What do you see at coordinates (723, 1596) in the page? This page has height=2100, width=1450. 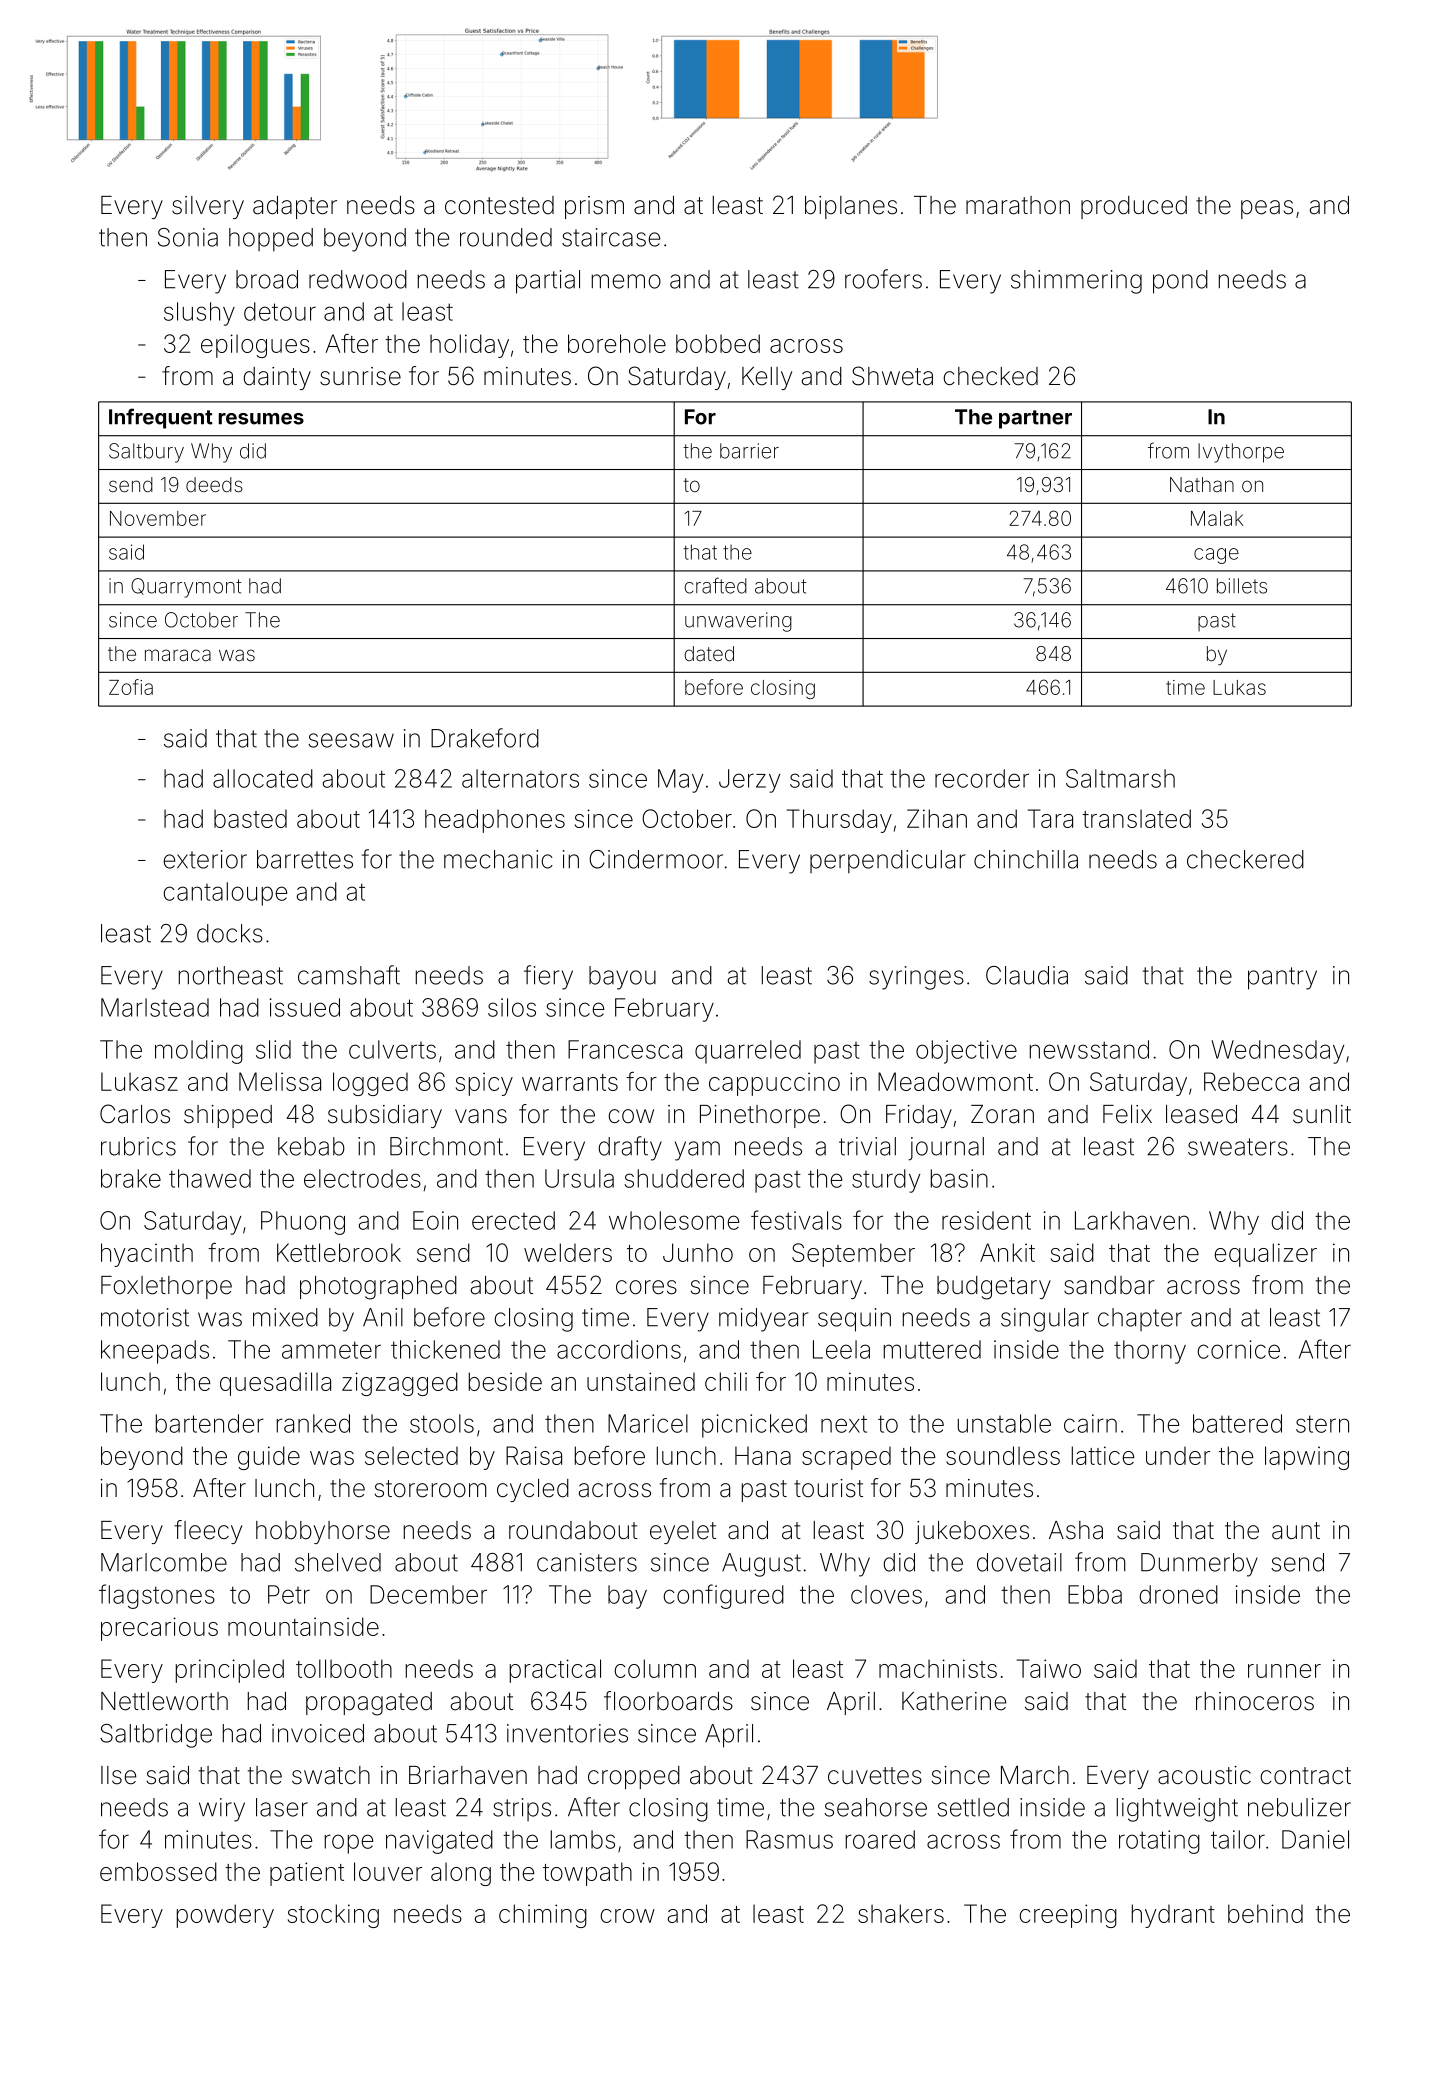 I see `configured` at bounding box center [723, 1596].
